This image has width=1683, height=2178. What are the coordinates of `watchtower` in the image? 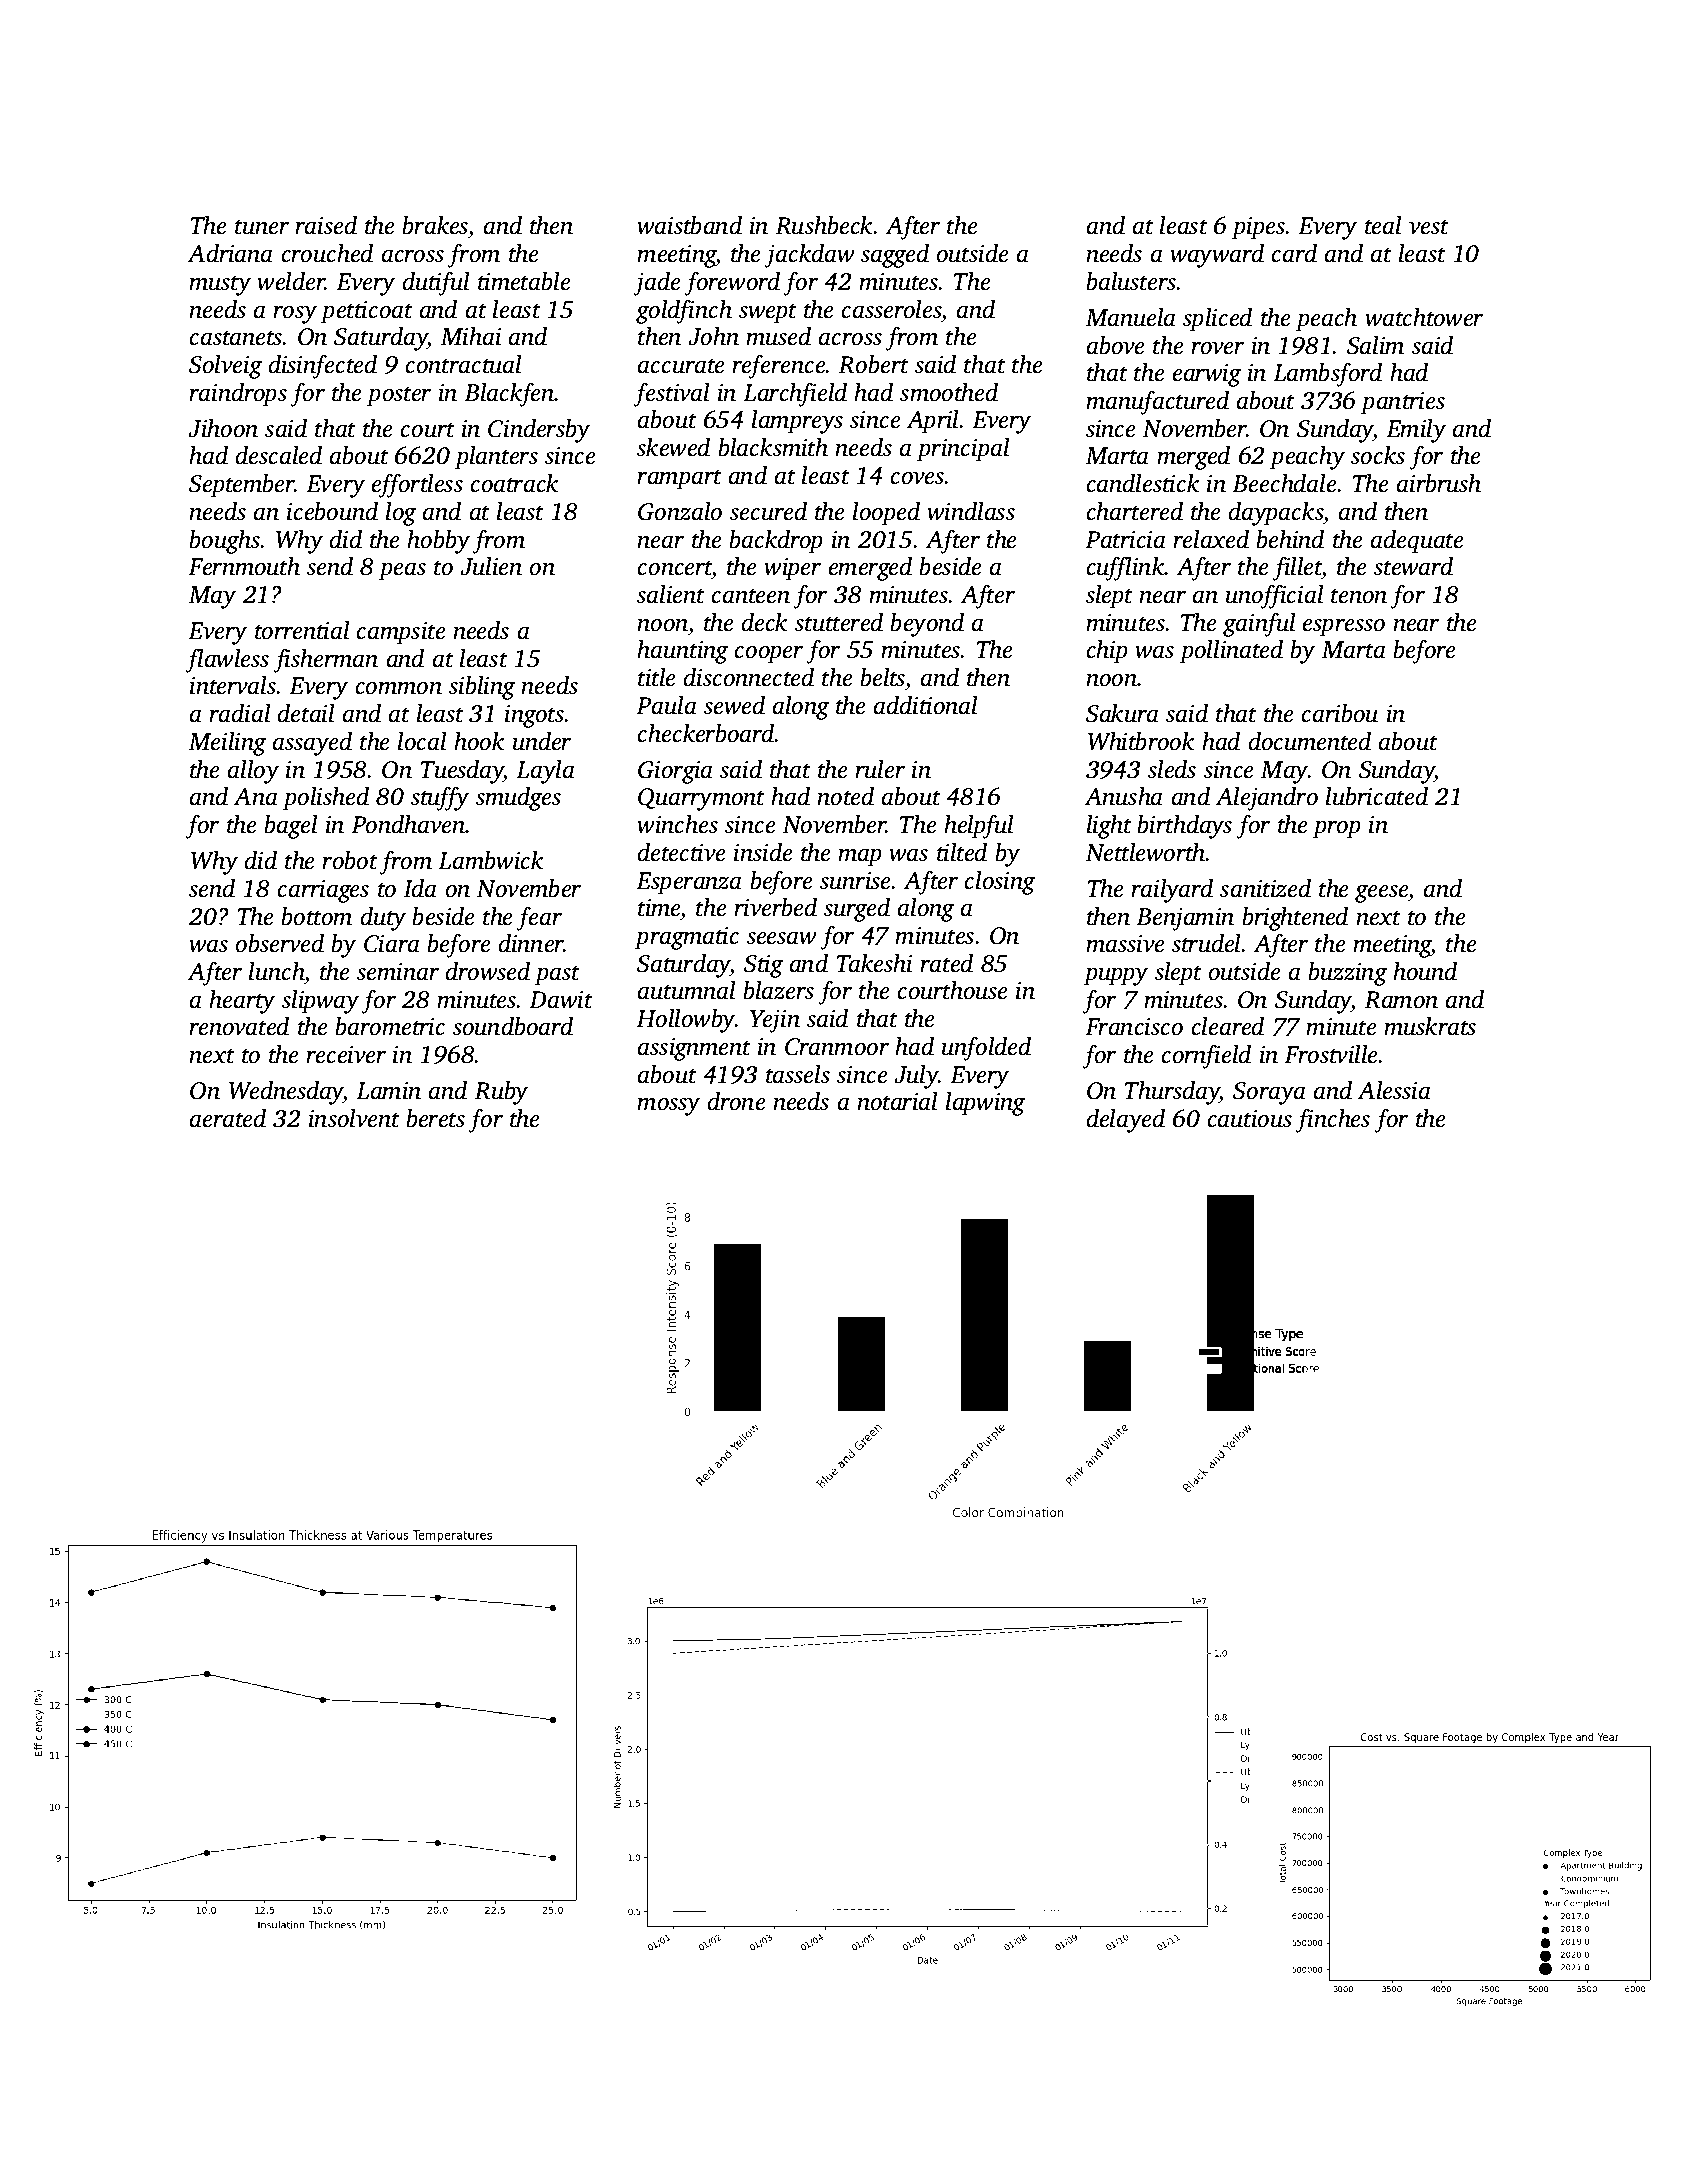 It's located at (1424, 317).
